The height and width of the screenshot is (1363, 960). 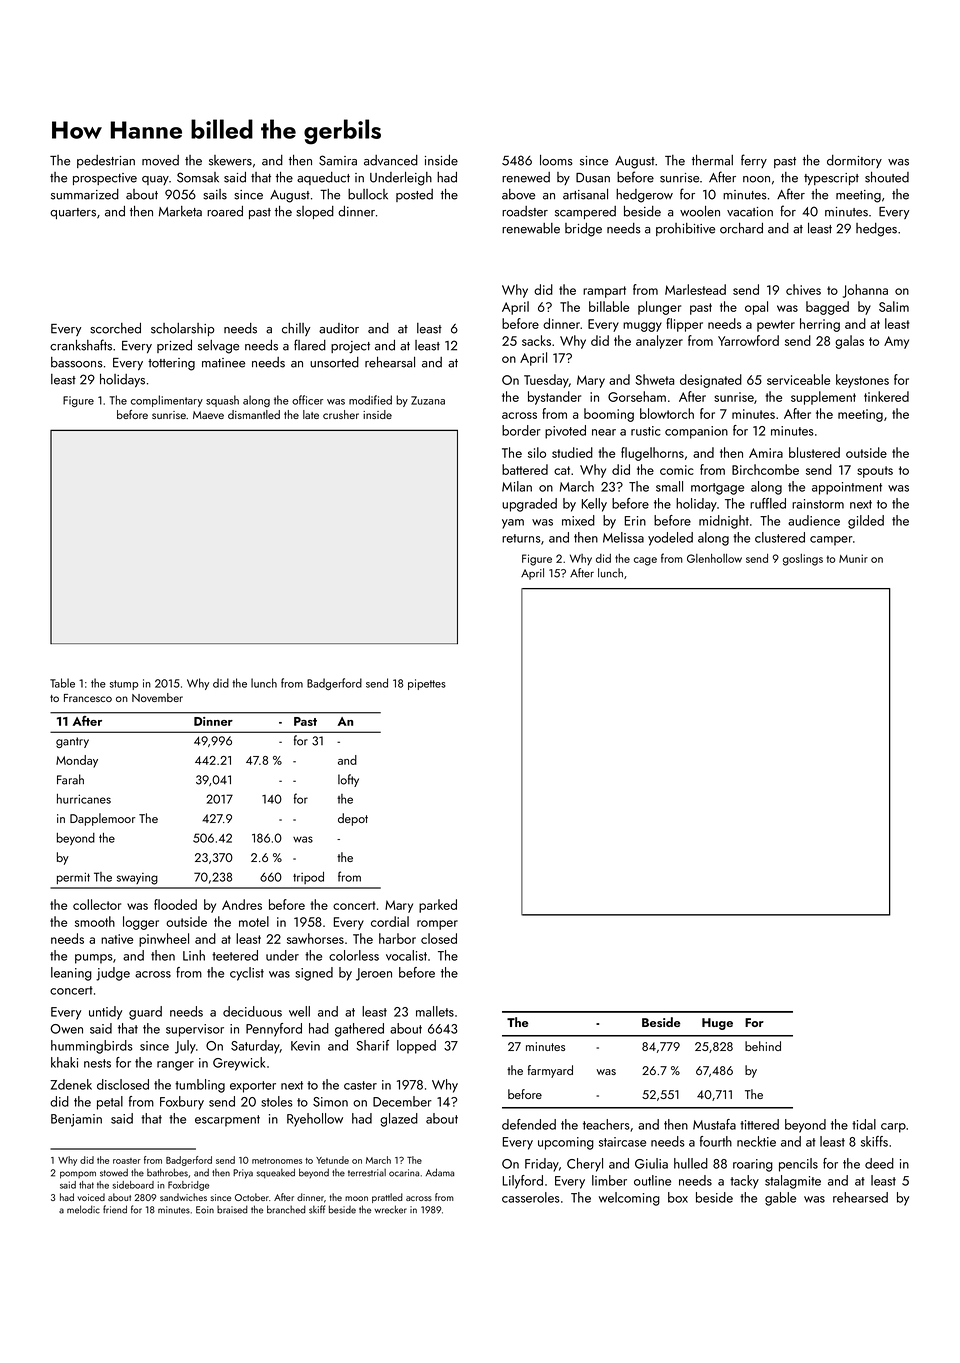 What do you see at coordinates (714, 558) in the screenshot?
I see `Glenhollow` at bounding box center [714, 558].
